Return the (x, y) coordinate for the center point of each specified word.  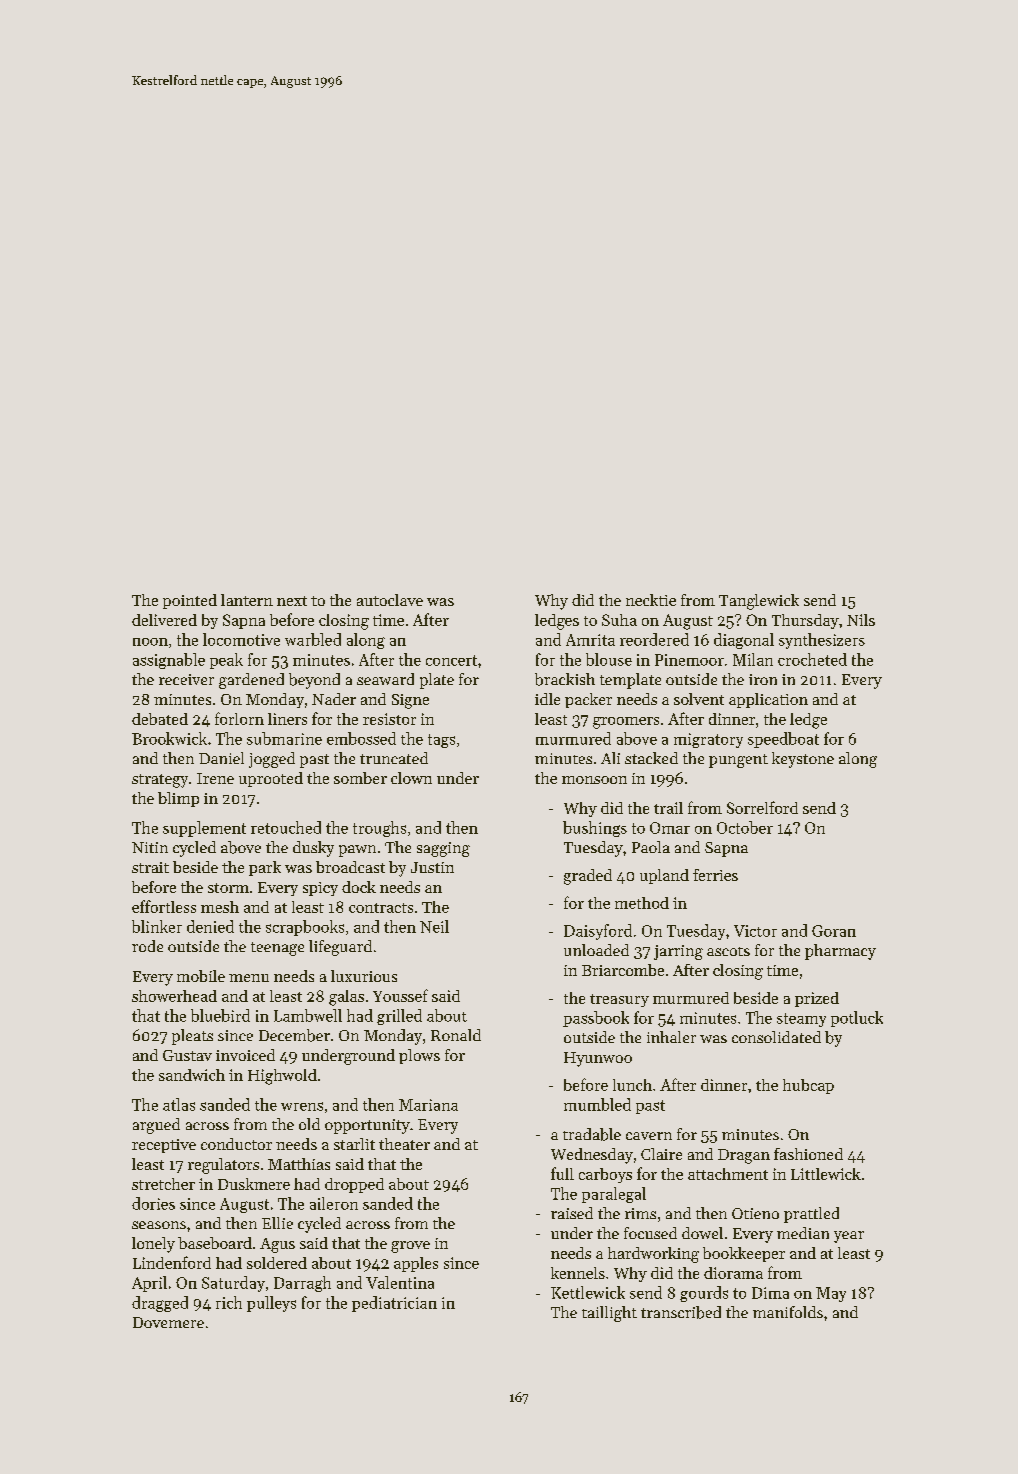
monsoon (594, 780)
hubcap (808, 1086)
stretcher (163, 1184)
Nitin (150, 847)
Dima (770, 1293)
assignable (169, 661)
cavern (649, 1136)
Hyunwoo (598, 1059)
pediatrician (394, 1304)
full (562, 1173)
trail (668, 808)
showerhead (174, 996)
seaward (385, 679)
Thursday (805, 621)
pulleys (271, 1304)
